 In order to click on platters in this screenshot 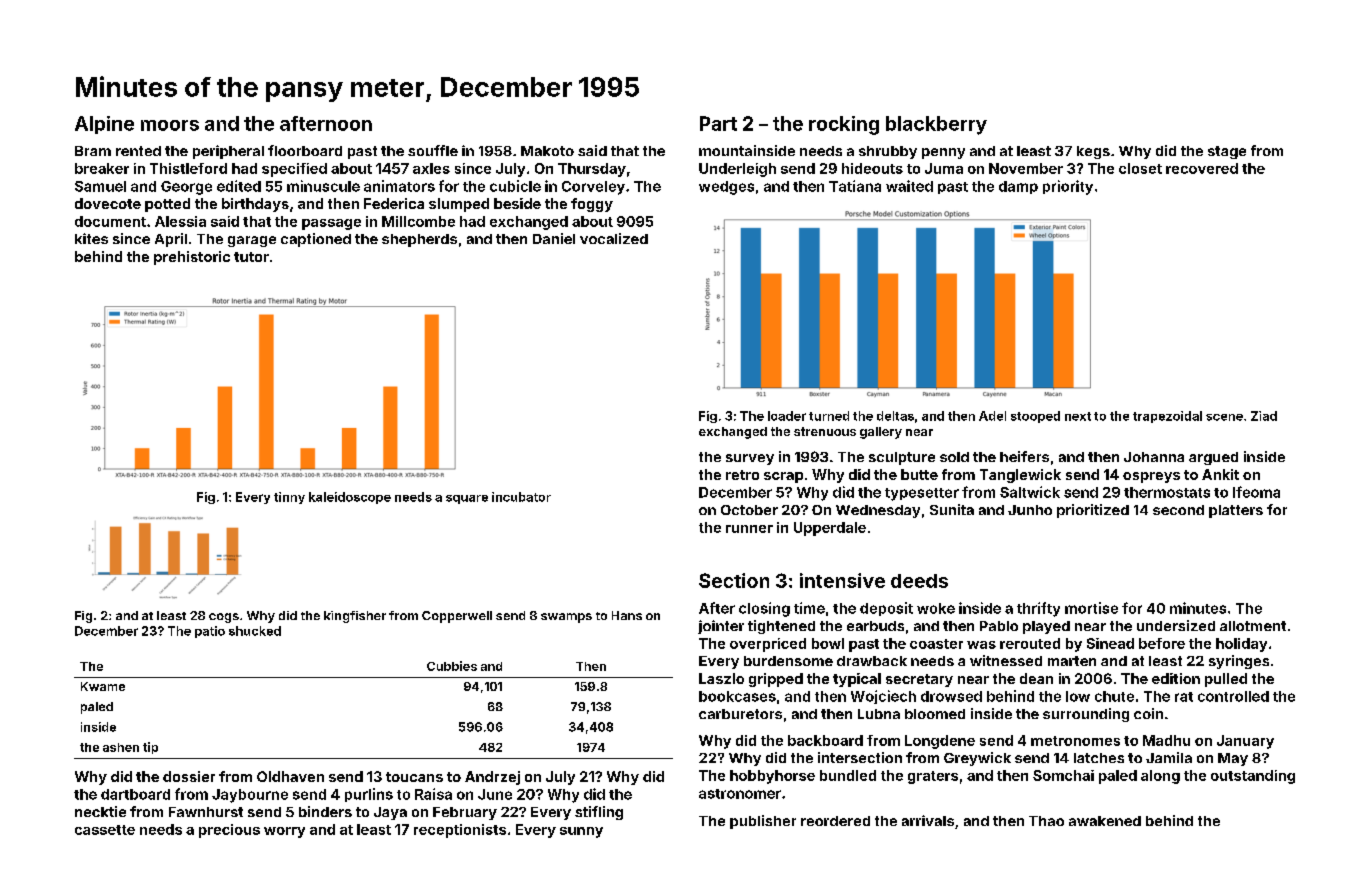, I will do `click(1236, 511)`.
